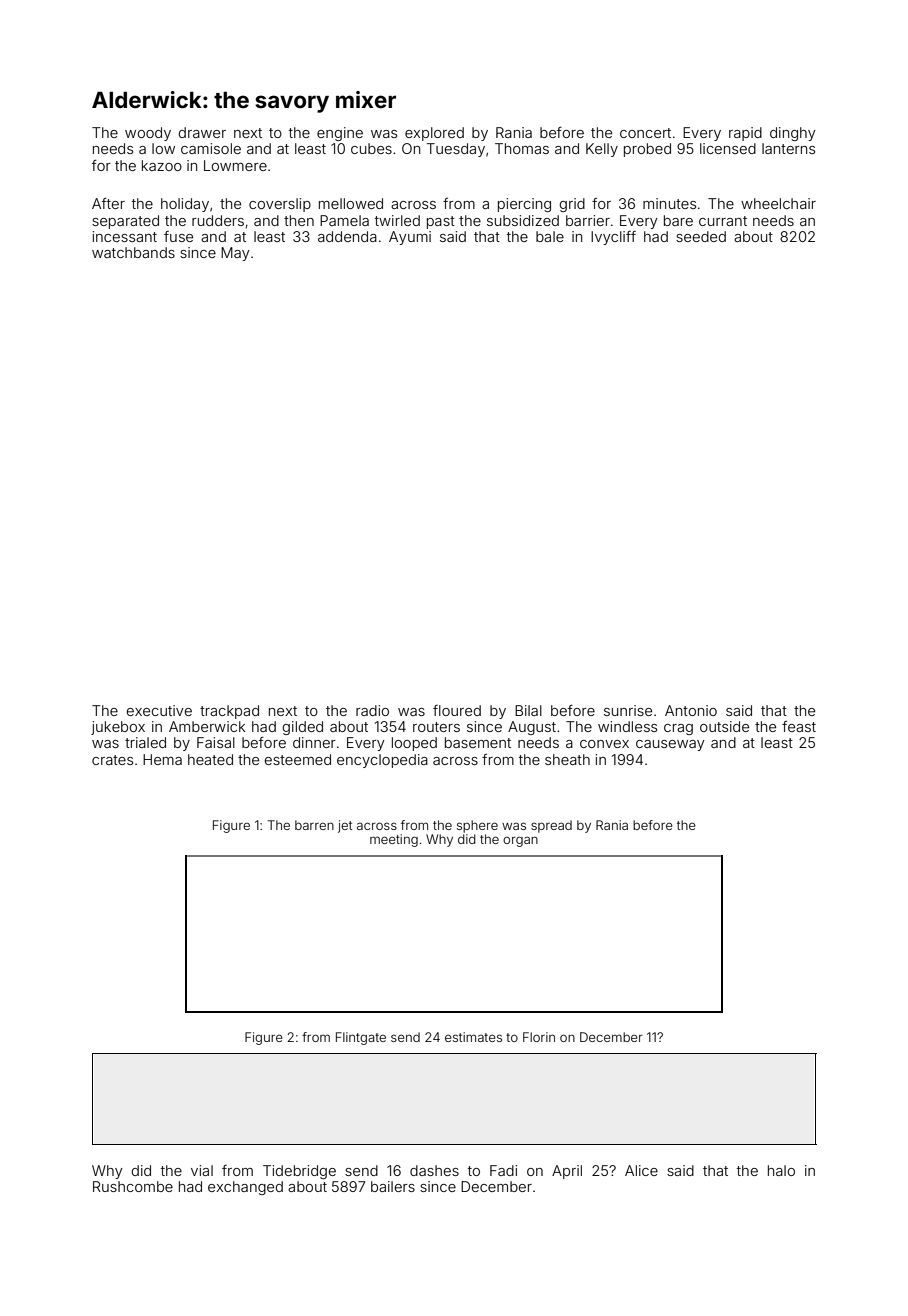  I want to click on exchanged, so click(245, 1188).
